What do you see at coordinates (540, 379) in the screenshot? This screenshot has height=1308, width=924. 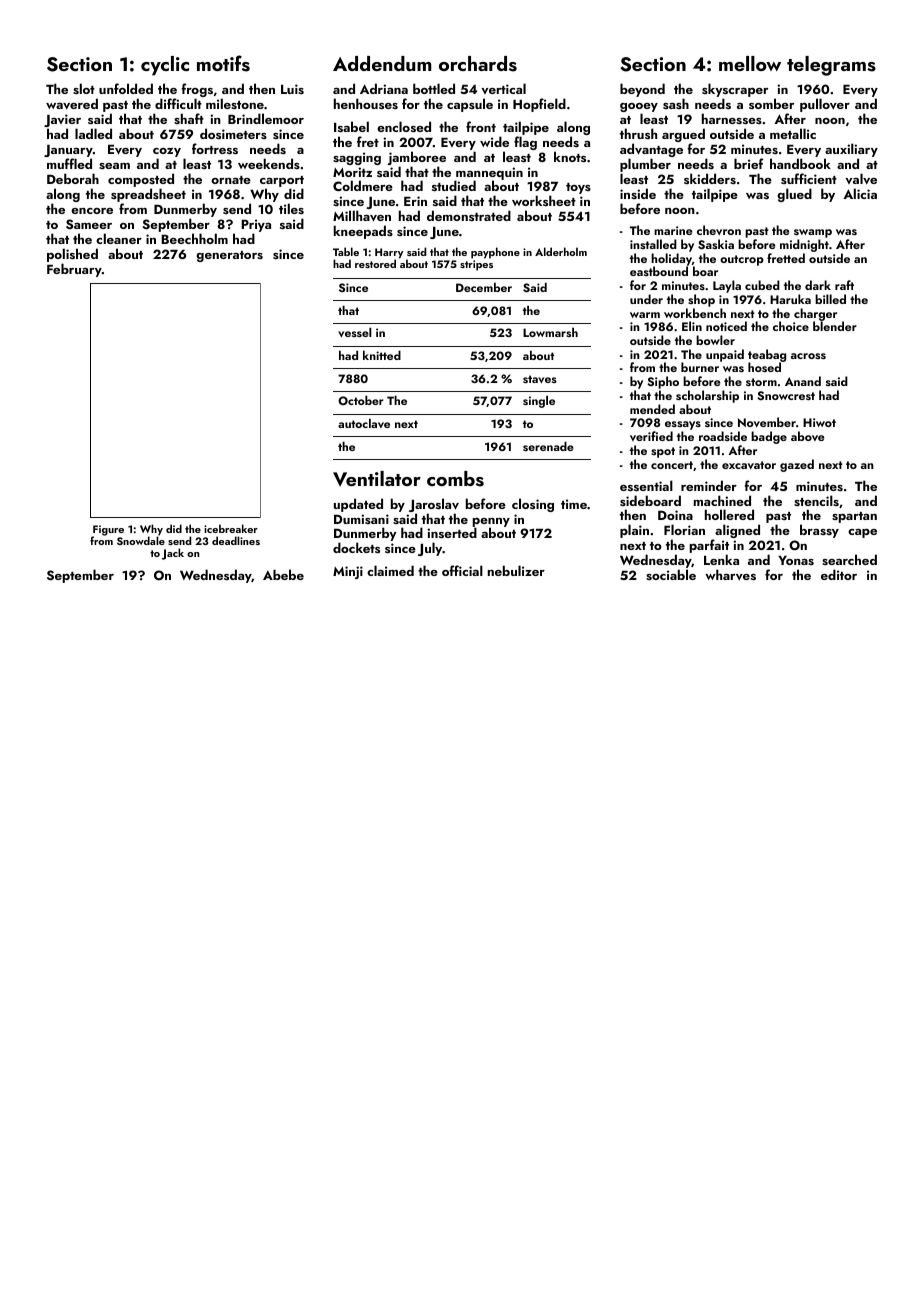 I see `staves` at bounding box center [540, 379].
